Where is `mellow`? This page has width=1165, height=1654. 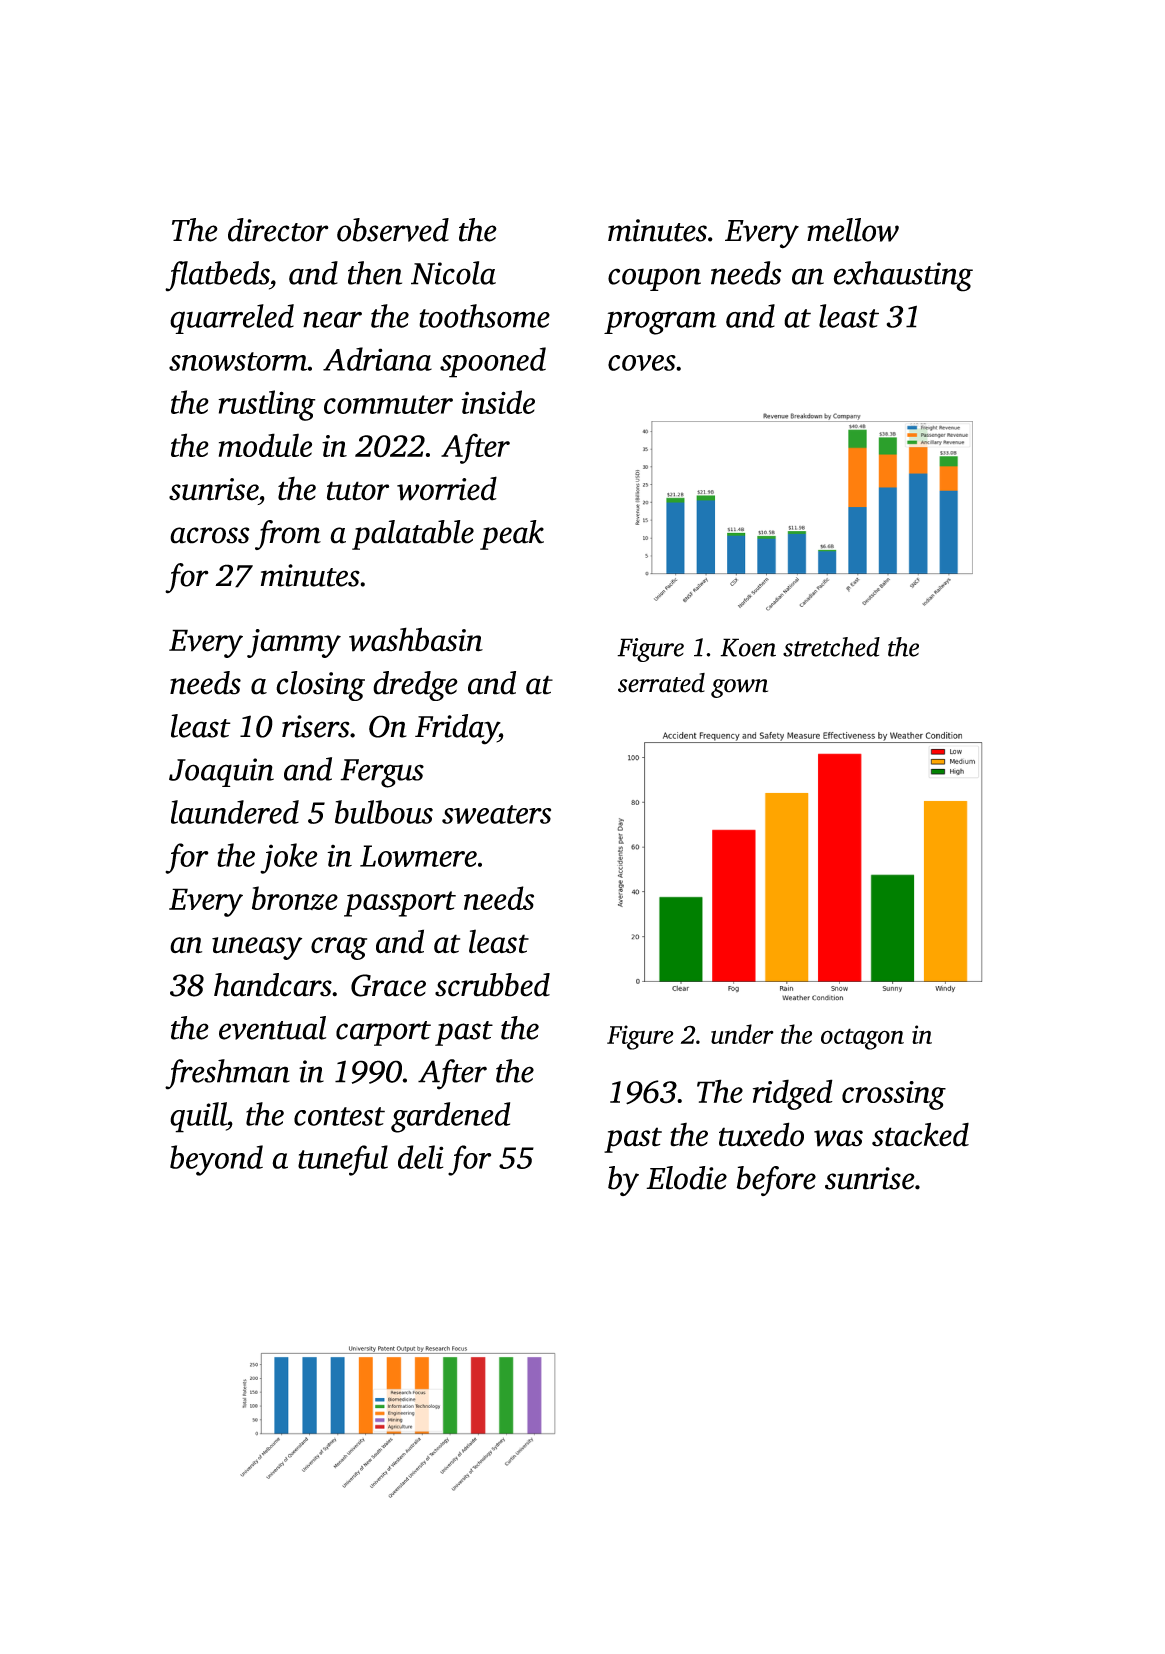 mellow is located at coordinates (853, 230).
